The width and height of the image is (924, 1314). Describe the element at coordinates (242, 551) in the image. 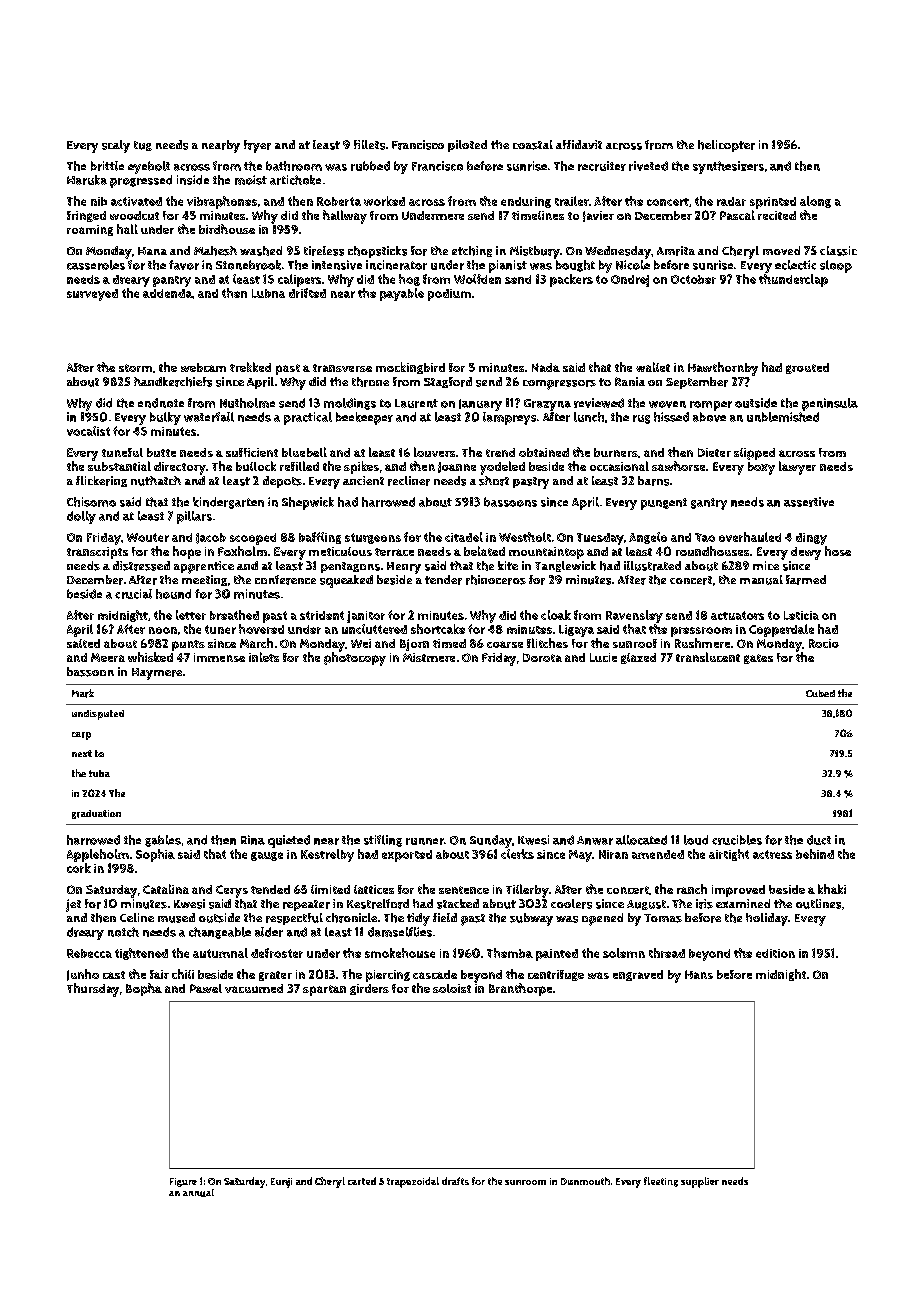

I see `Foxholm` at that location.
